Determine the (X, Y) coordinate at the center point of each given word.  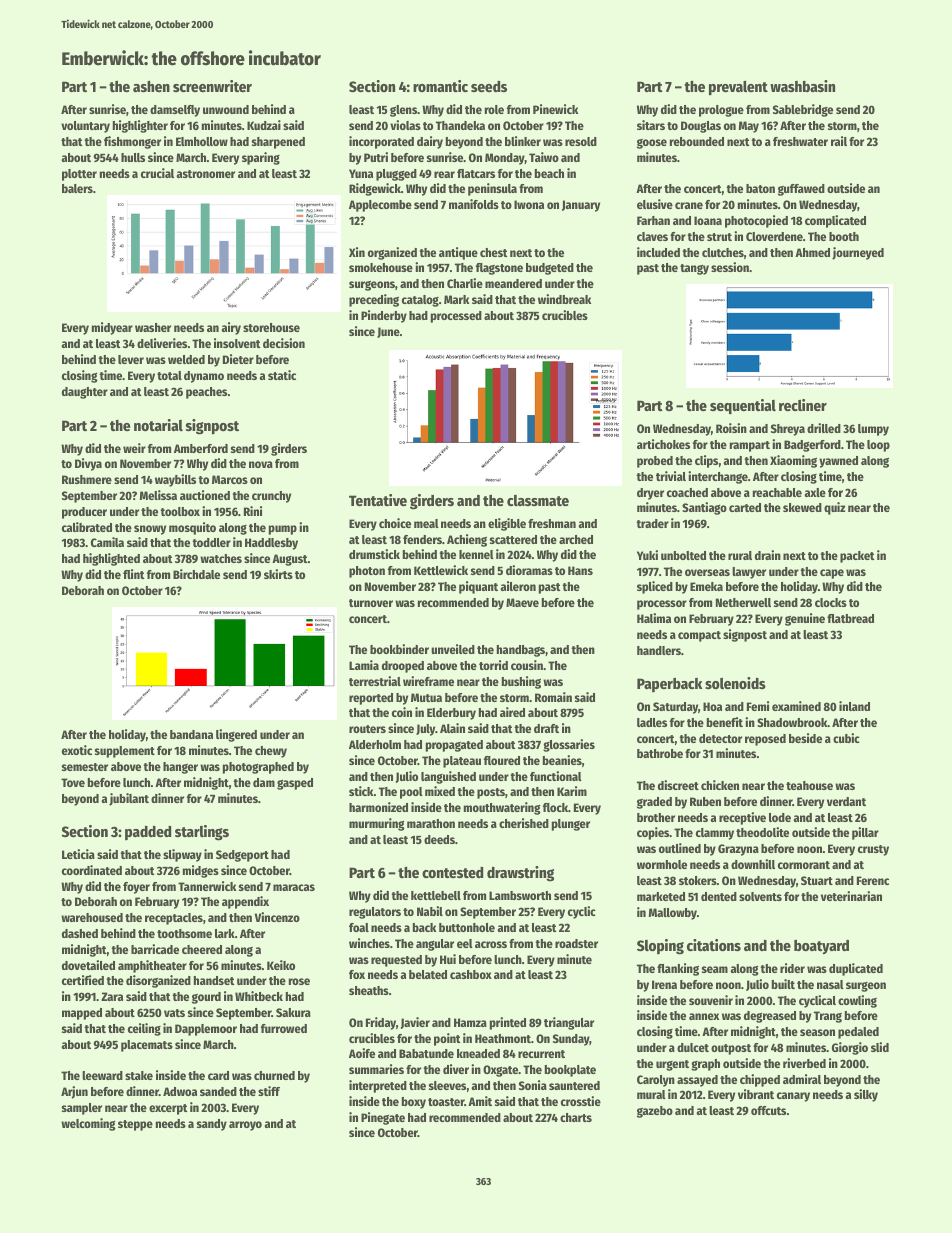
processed (456, 317)
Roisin (731, 428)
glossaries (569, 745)
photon (367, 572)
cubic (846, 738)
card (218, 1075)
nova (261, 464)
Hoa (712, 706)
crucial (157, 173)
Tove (73, 782)
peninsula (492, 189)
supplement (125, 752)
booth (844, 236)
